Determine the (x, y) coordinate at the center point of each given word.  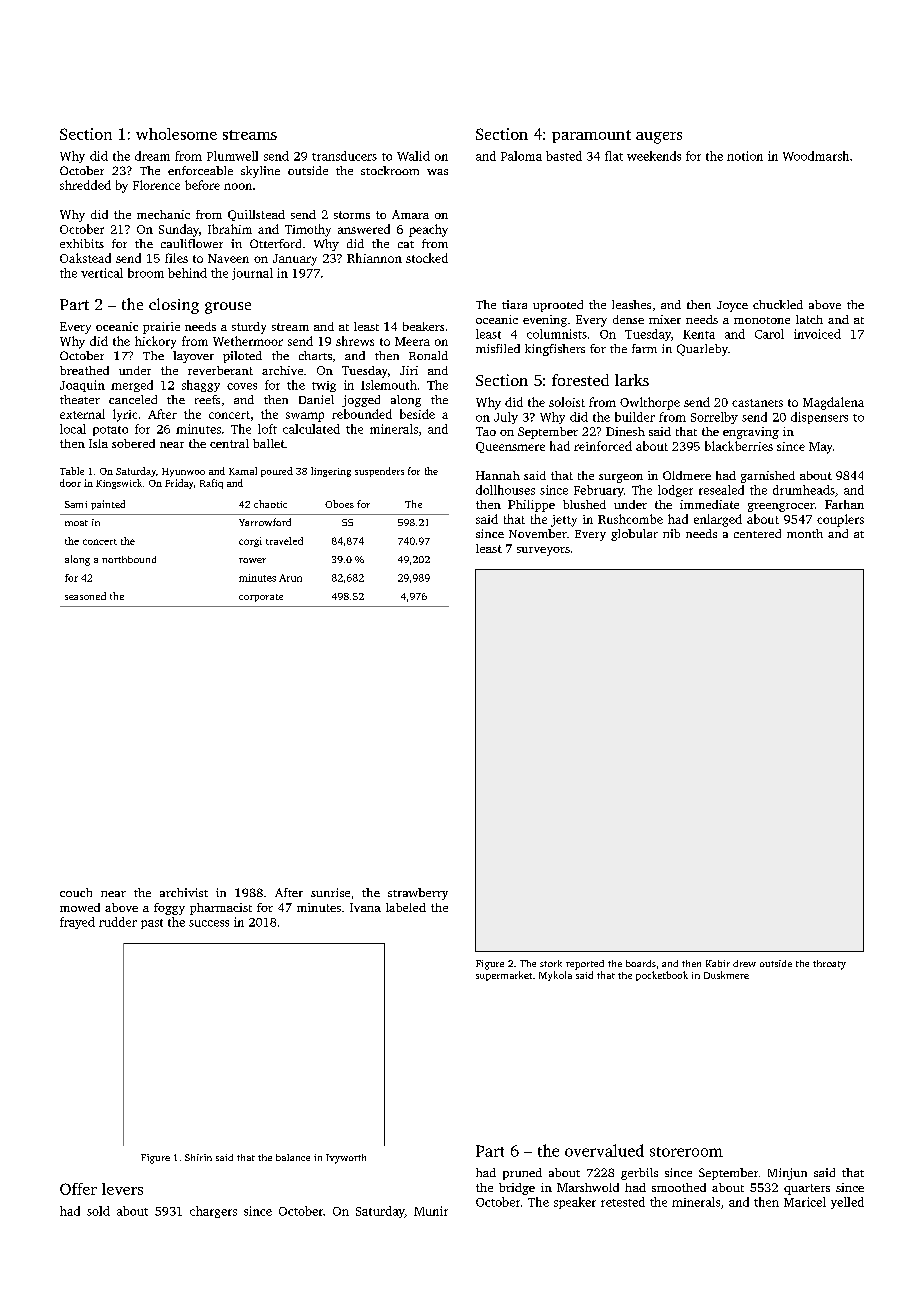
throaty (829, 965)
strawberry (418, 894)
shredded (85, 185)
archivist (184, 892)
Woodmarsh (816, 156)
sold (98, 1211)
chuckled (778, 304)
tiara (514, 304)
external (82, 414)
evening (545, 321)
